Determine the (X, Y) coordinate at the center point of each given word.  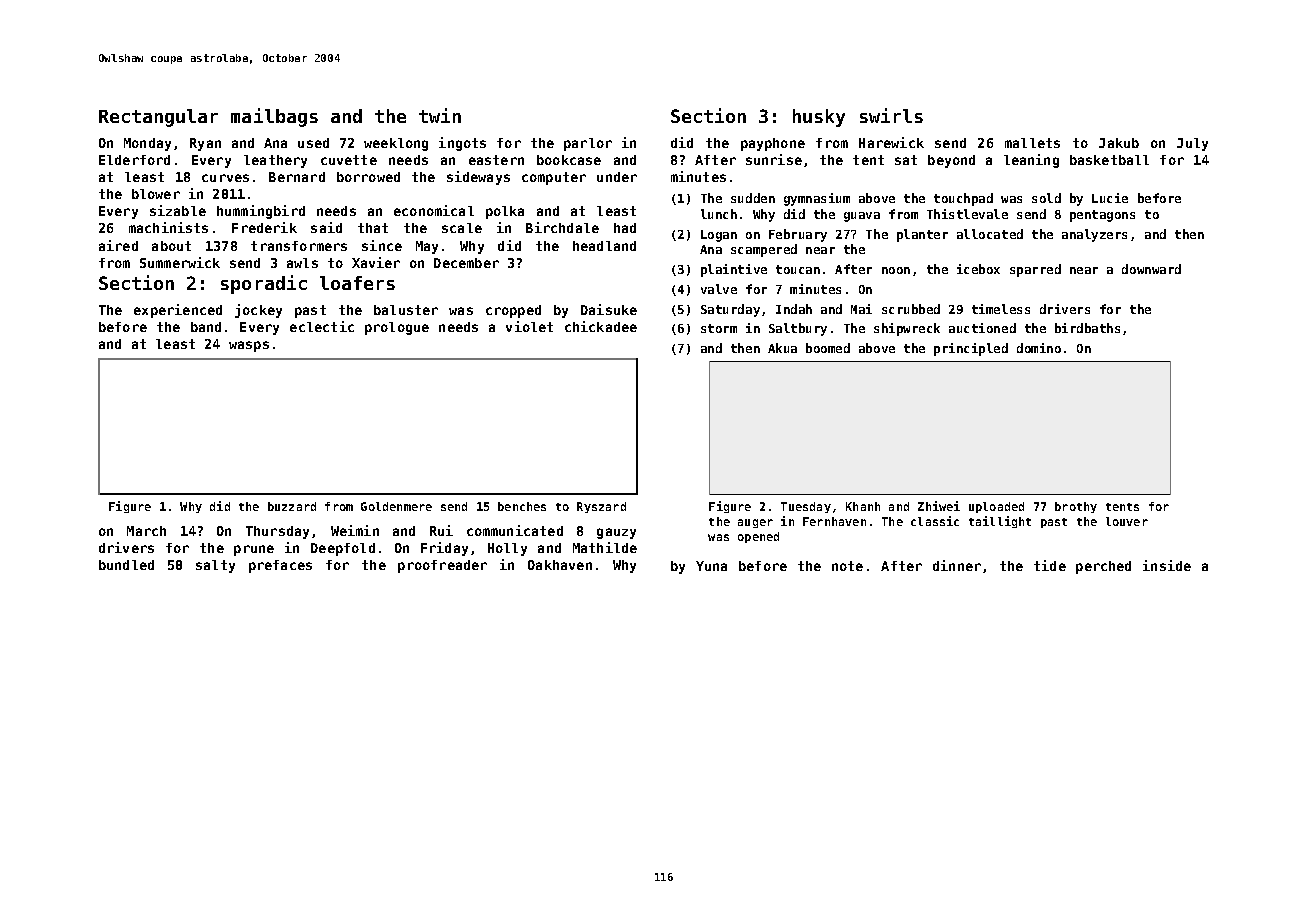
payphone (773, 144)
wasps (249, 346)
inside (1167, 565)
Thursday (277, 532)
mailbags (274, 117)
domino (1039, 348)
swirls (891, 115)
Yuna (711, 566)
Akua (782, 348)
